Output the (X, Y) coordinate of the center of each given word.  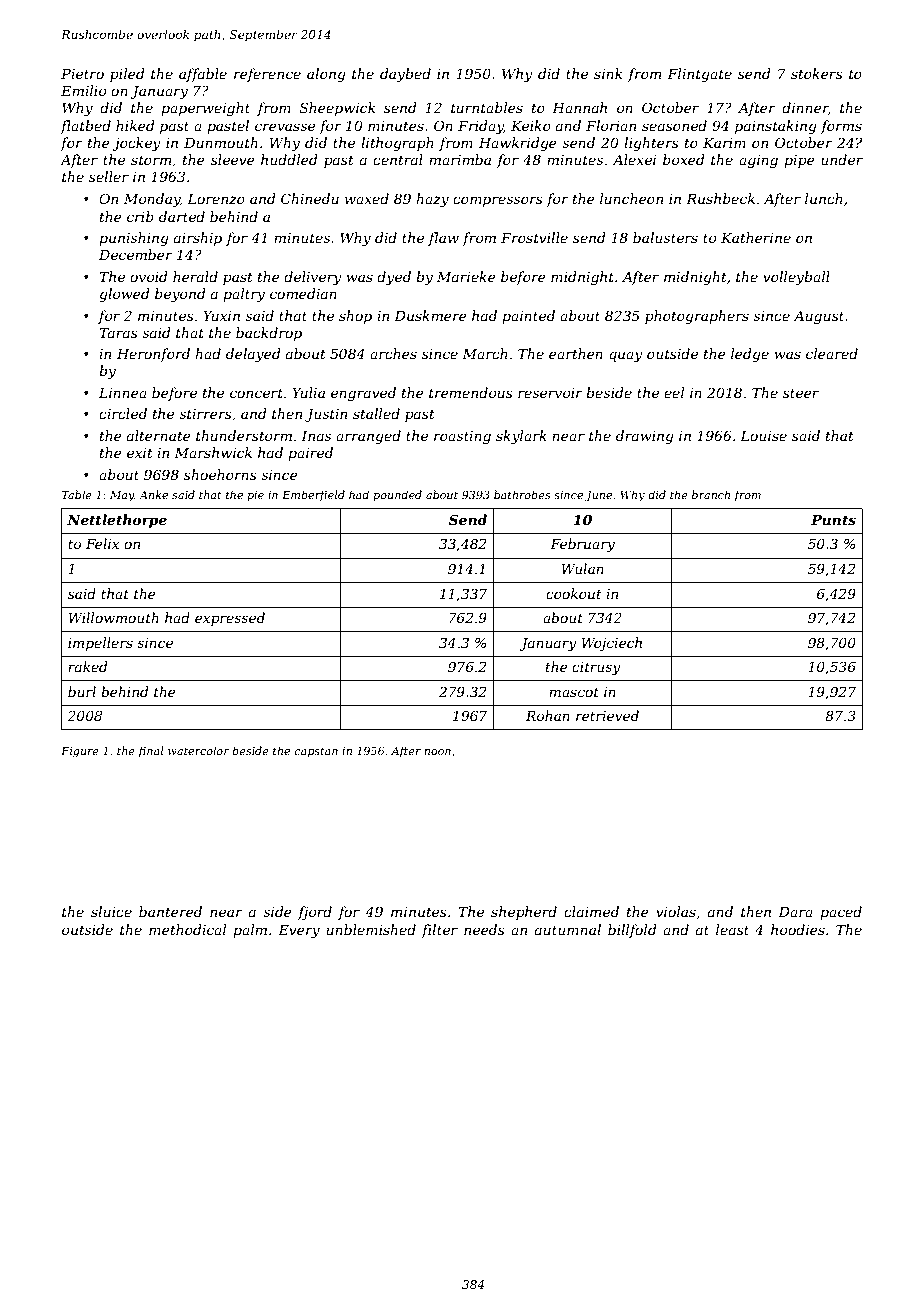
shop (355, 317)
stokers (817, 73)
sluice (111, 911)
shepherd (524, 913)
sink (608, 73)
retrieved (607, 715)
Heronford (153, 355)
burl (82, 691)
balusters (665, 237)
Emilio (83, 90)
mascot (574, 692)
